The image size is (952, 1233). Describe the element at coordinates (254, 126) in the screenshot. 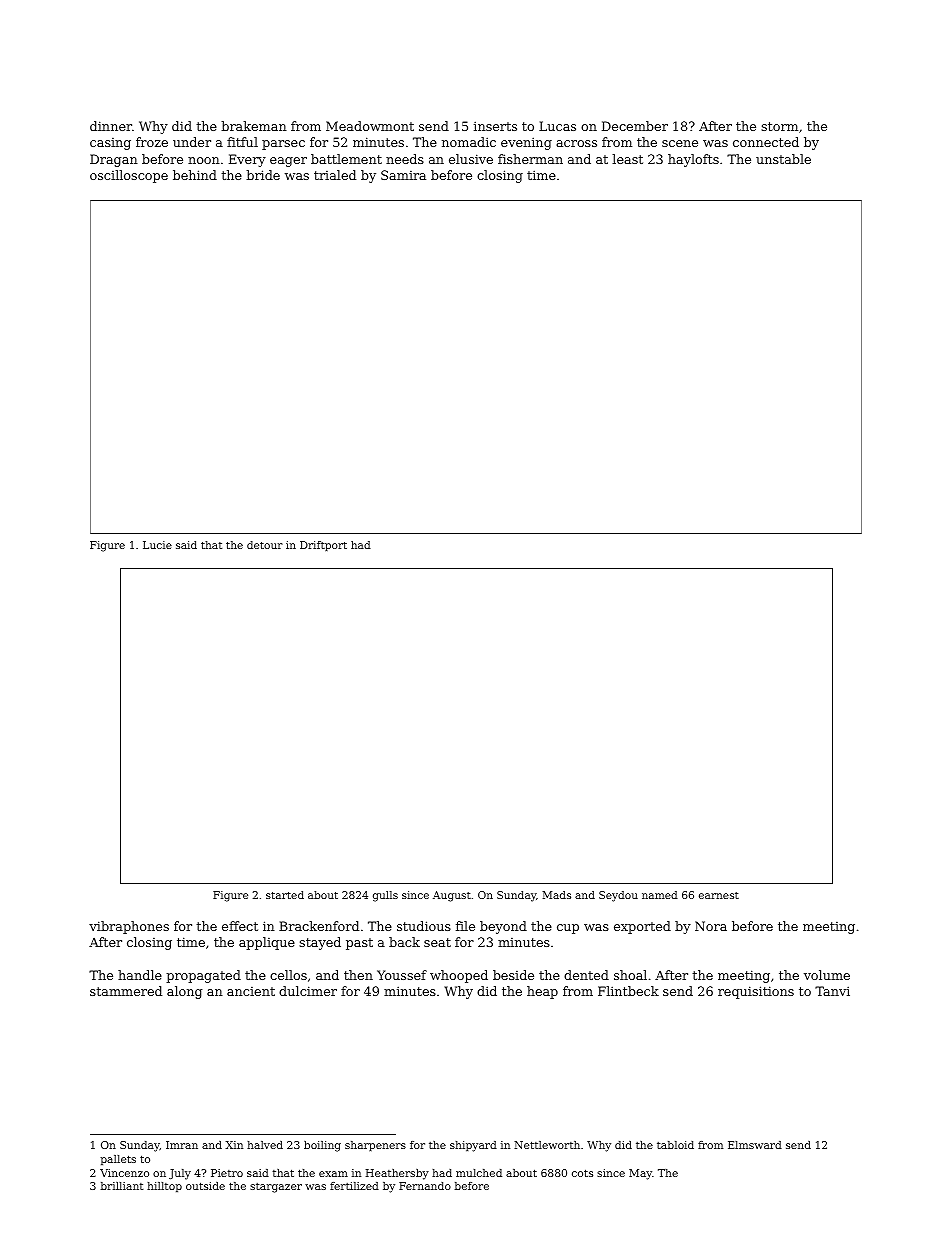

I see `brakeman` at that location.
